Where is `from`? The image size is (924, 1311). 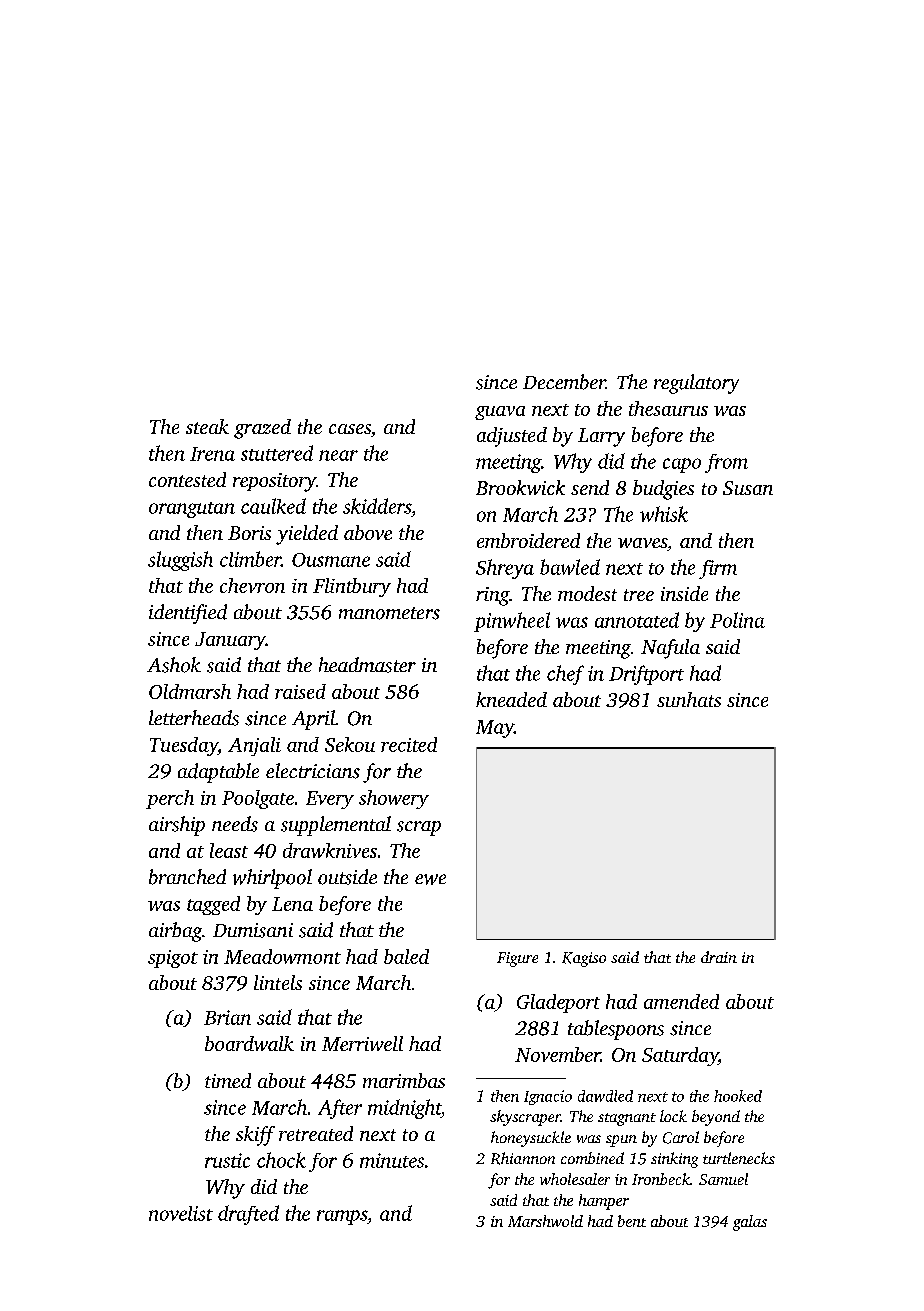 from is located at coordinates (726, 463).
